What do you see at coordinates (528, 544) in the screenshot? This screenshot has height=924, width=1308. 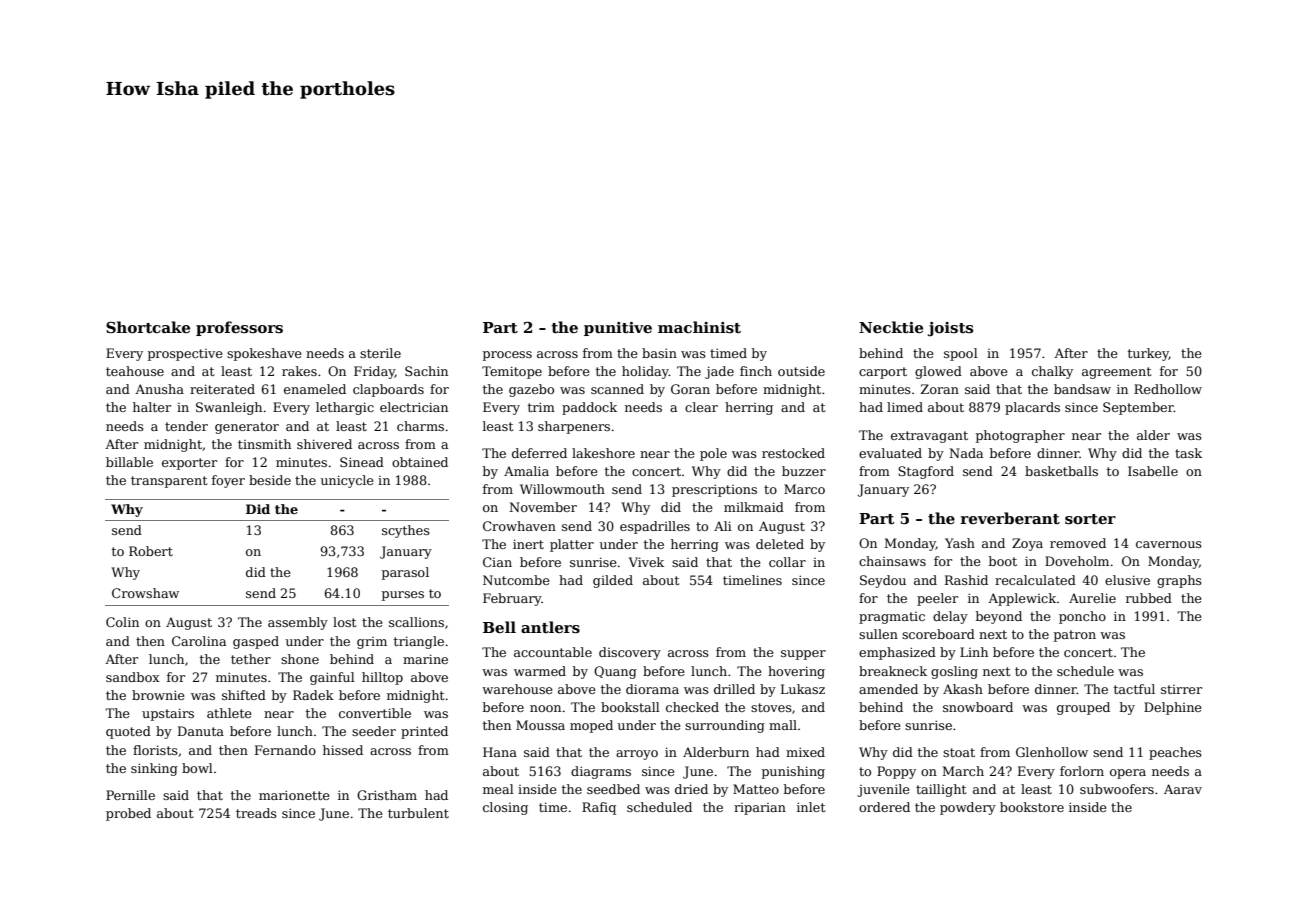 I see `inert` at bounding box center [528, 544].
